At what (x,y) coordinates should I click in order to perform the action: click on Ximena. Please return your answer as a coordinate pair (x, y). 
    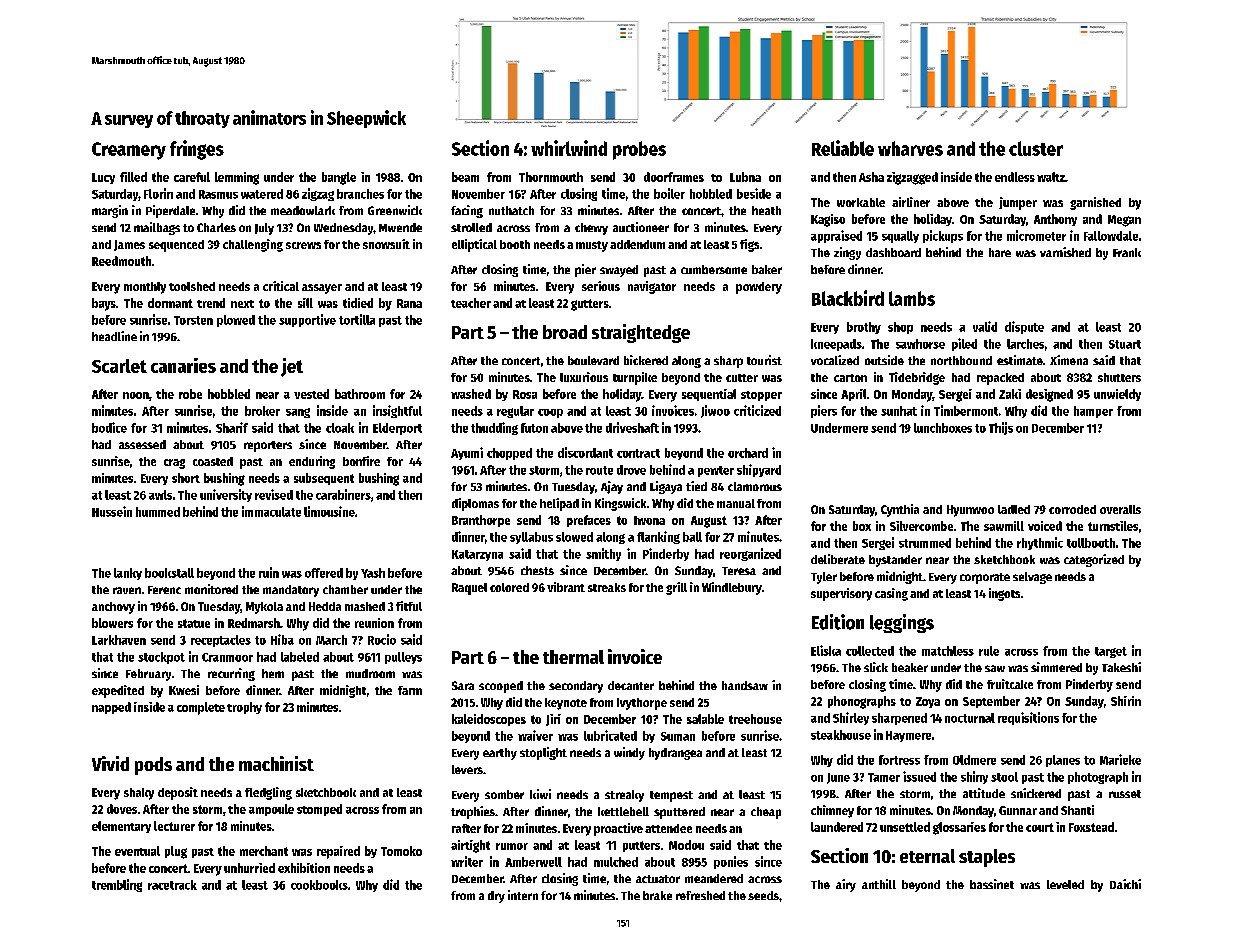
    Looking at the image, I should click on (1069, 360).
